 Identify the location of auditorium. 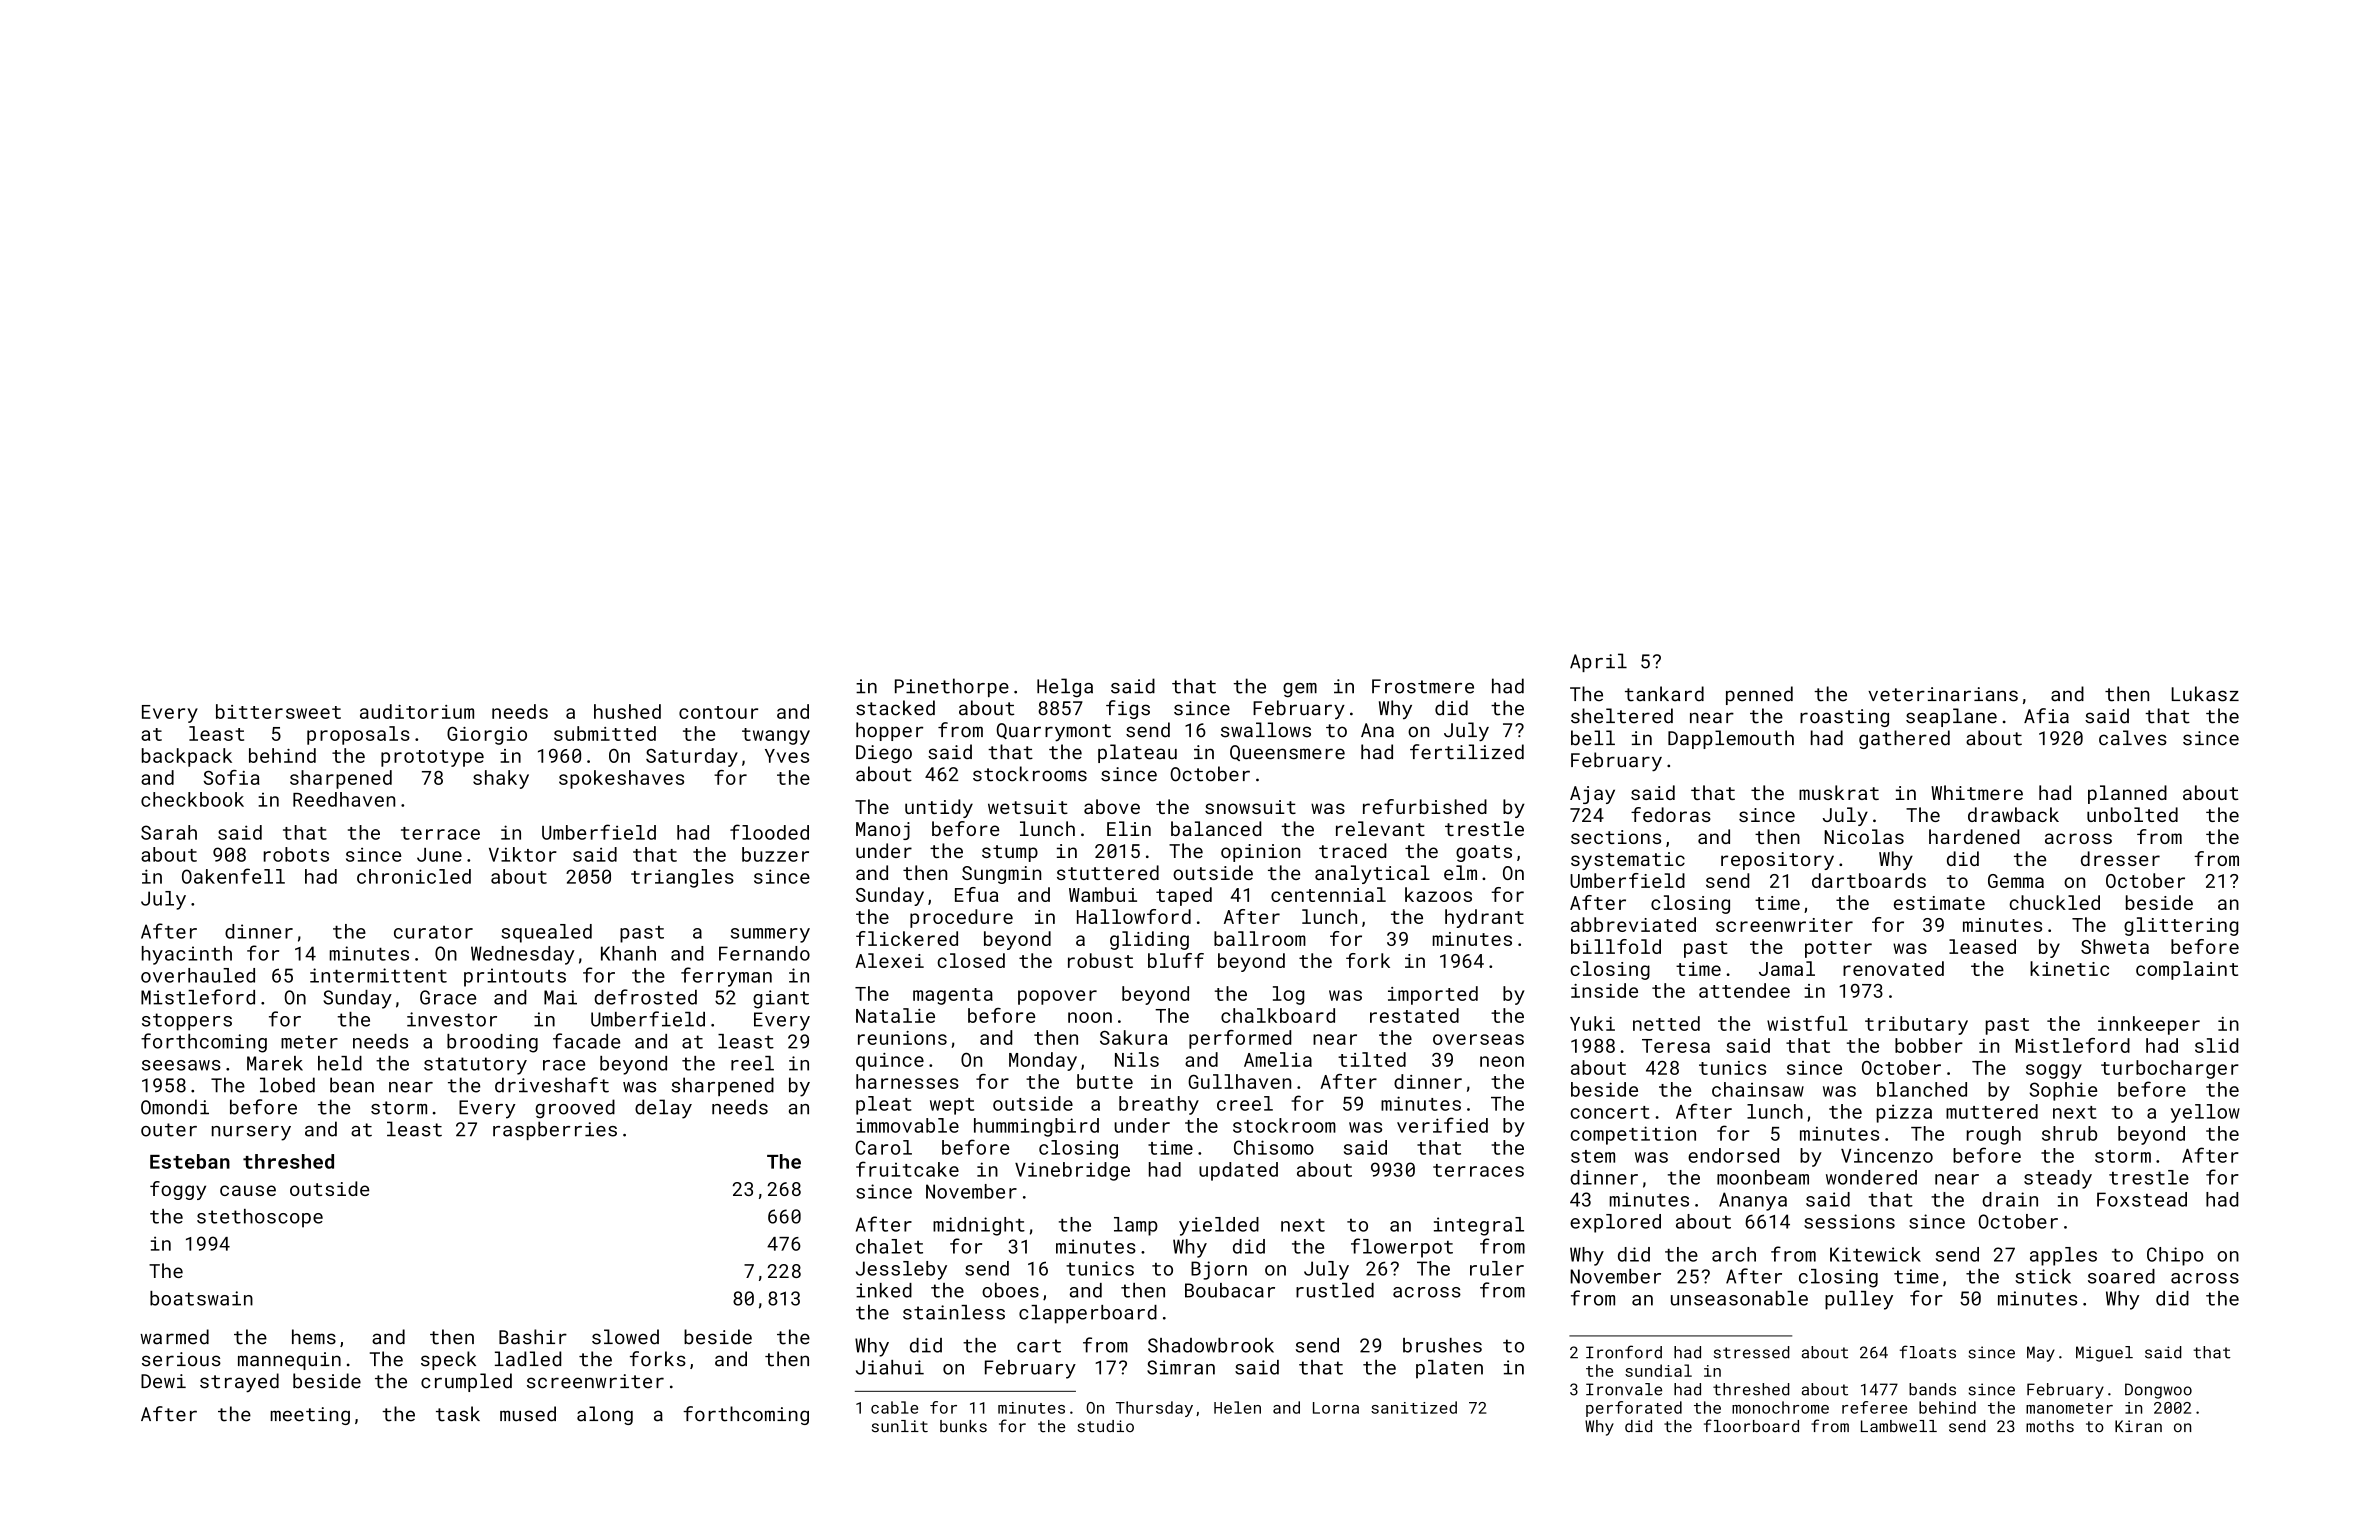
(417, 711).
